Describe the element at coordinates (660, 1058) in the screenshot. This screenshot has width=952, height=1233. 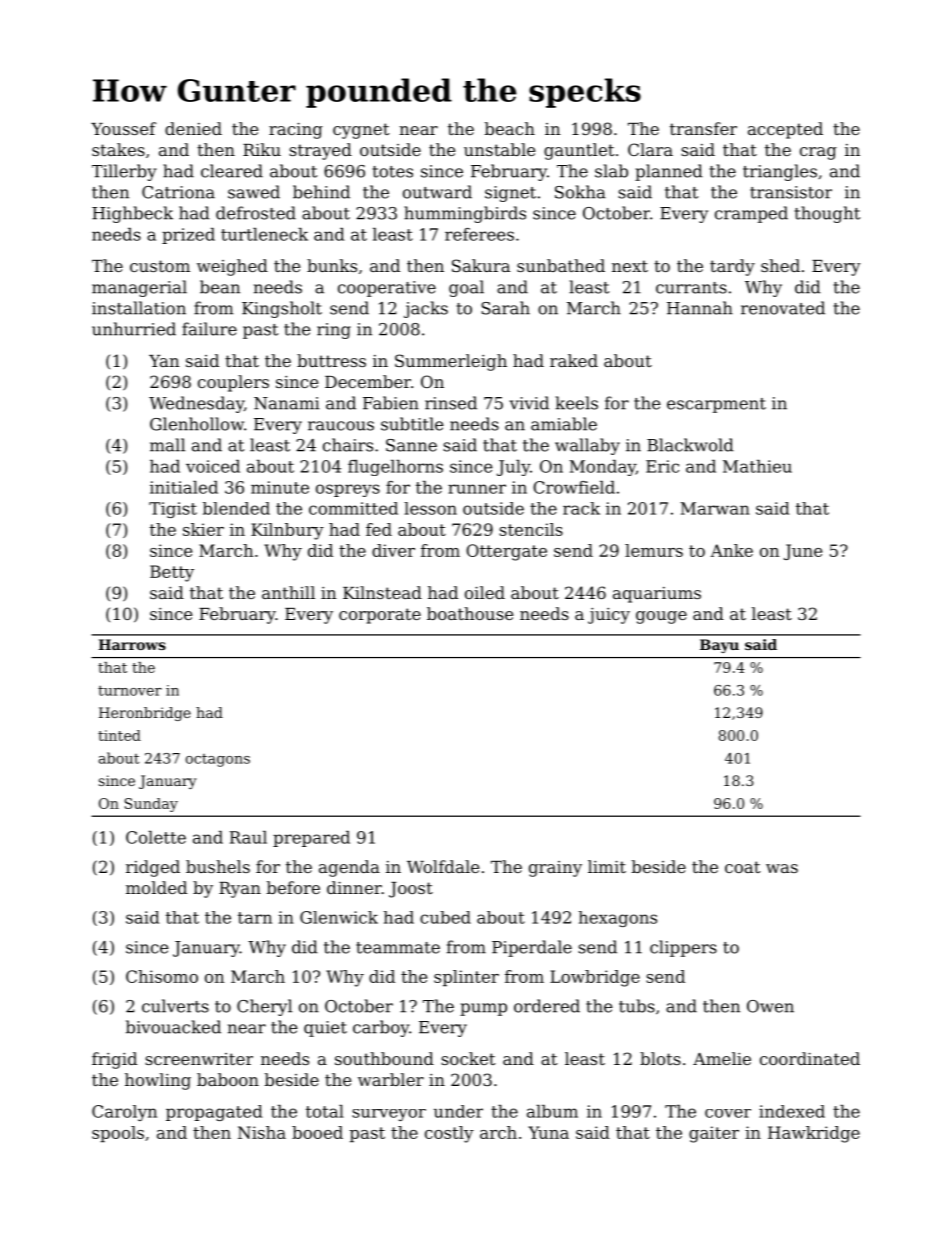
I see `blots` at that location.
